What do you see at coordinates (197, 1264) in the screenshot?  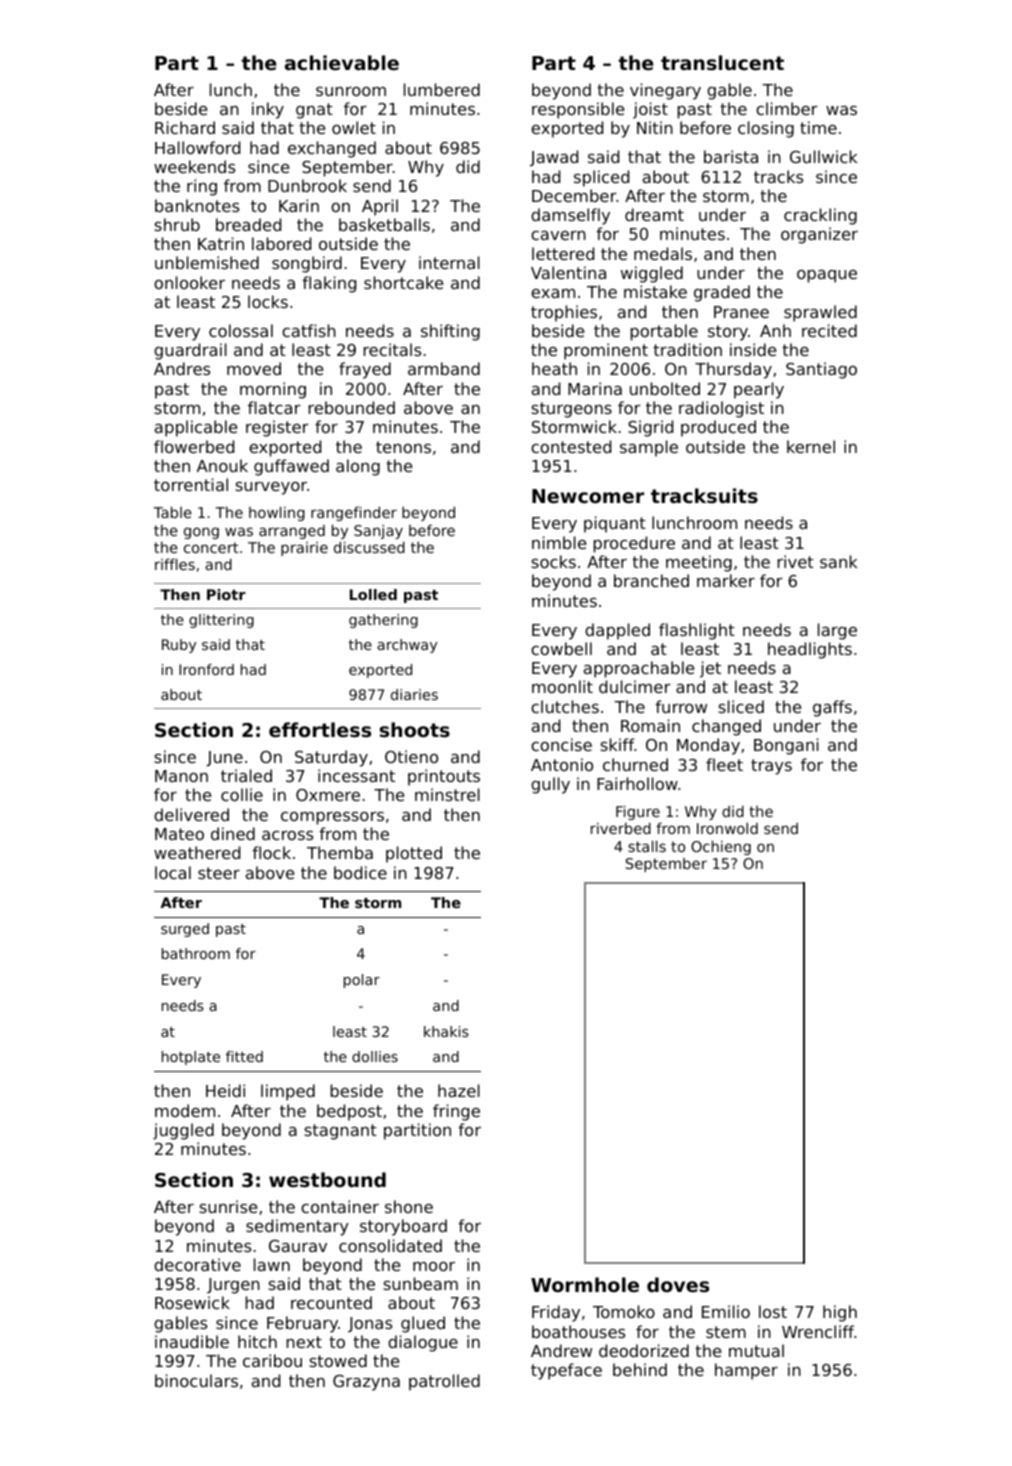 I see `decorative` at bounding box center [197, 1264].
